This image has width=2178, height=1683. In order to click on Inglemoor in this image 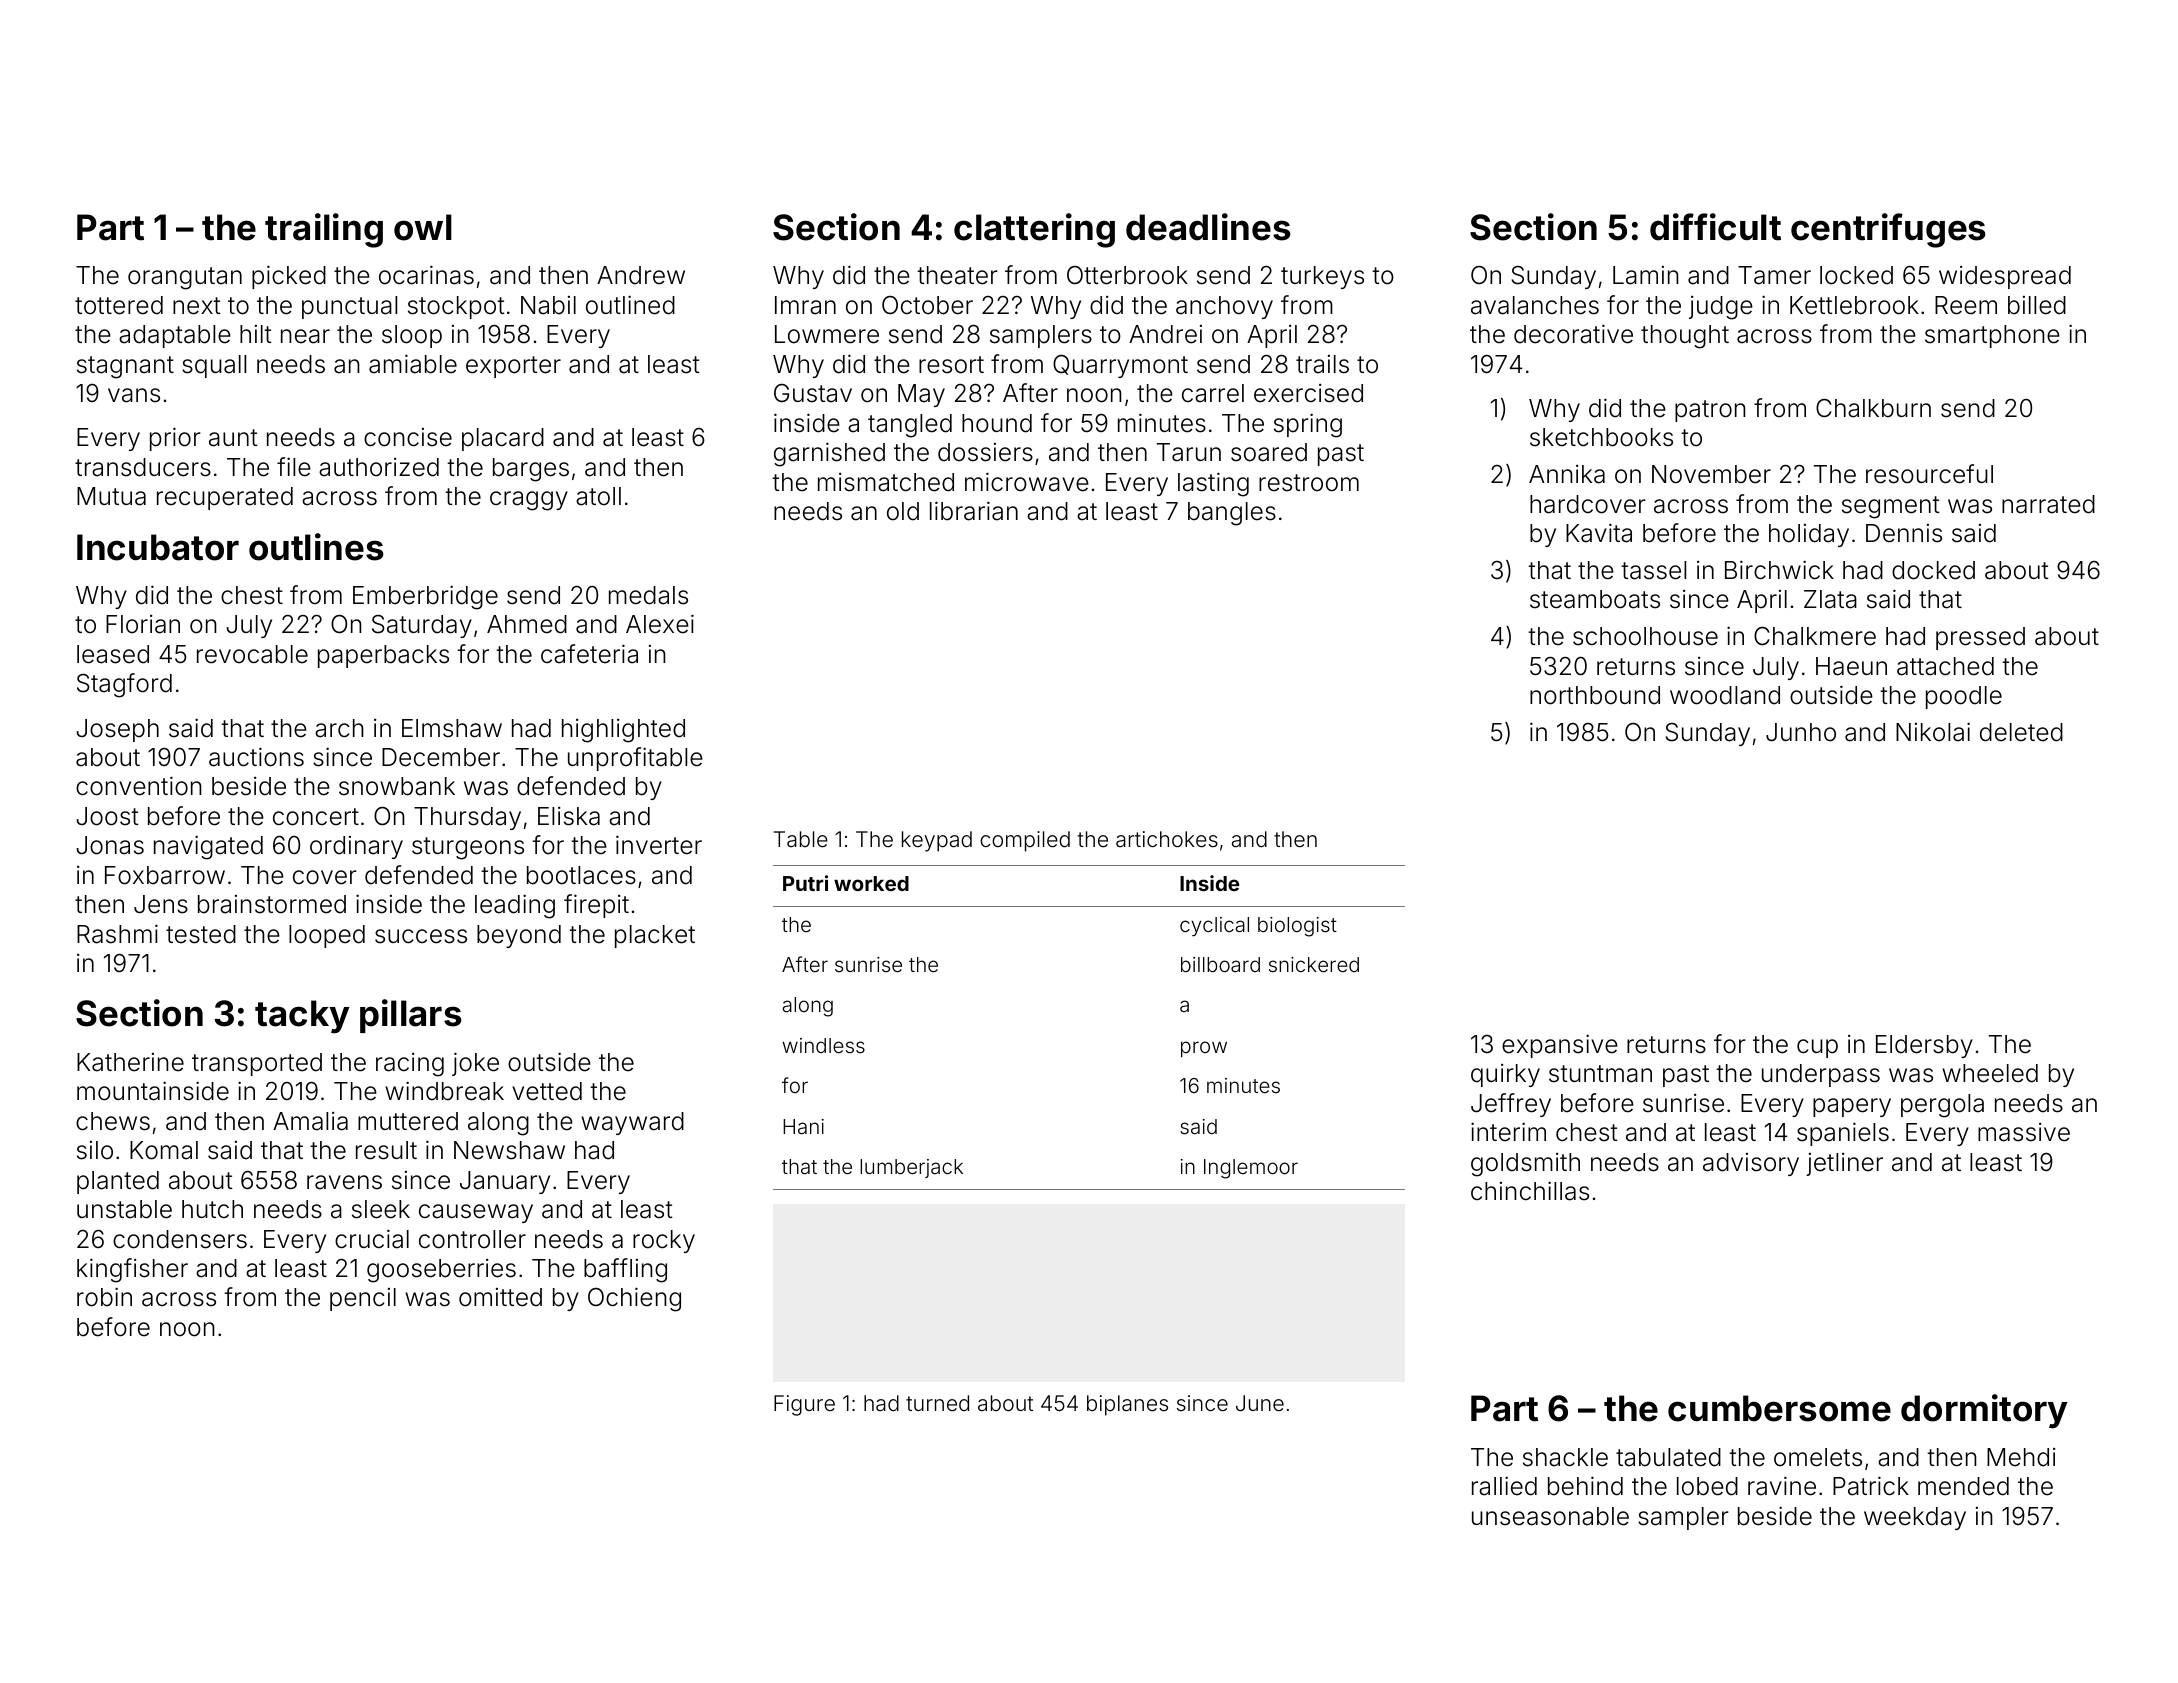, I will do `click(1251, 1169)`.
